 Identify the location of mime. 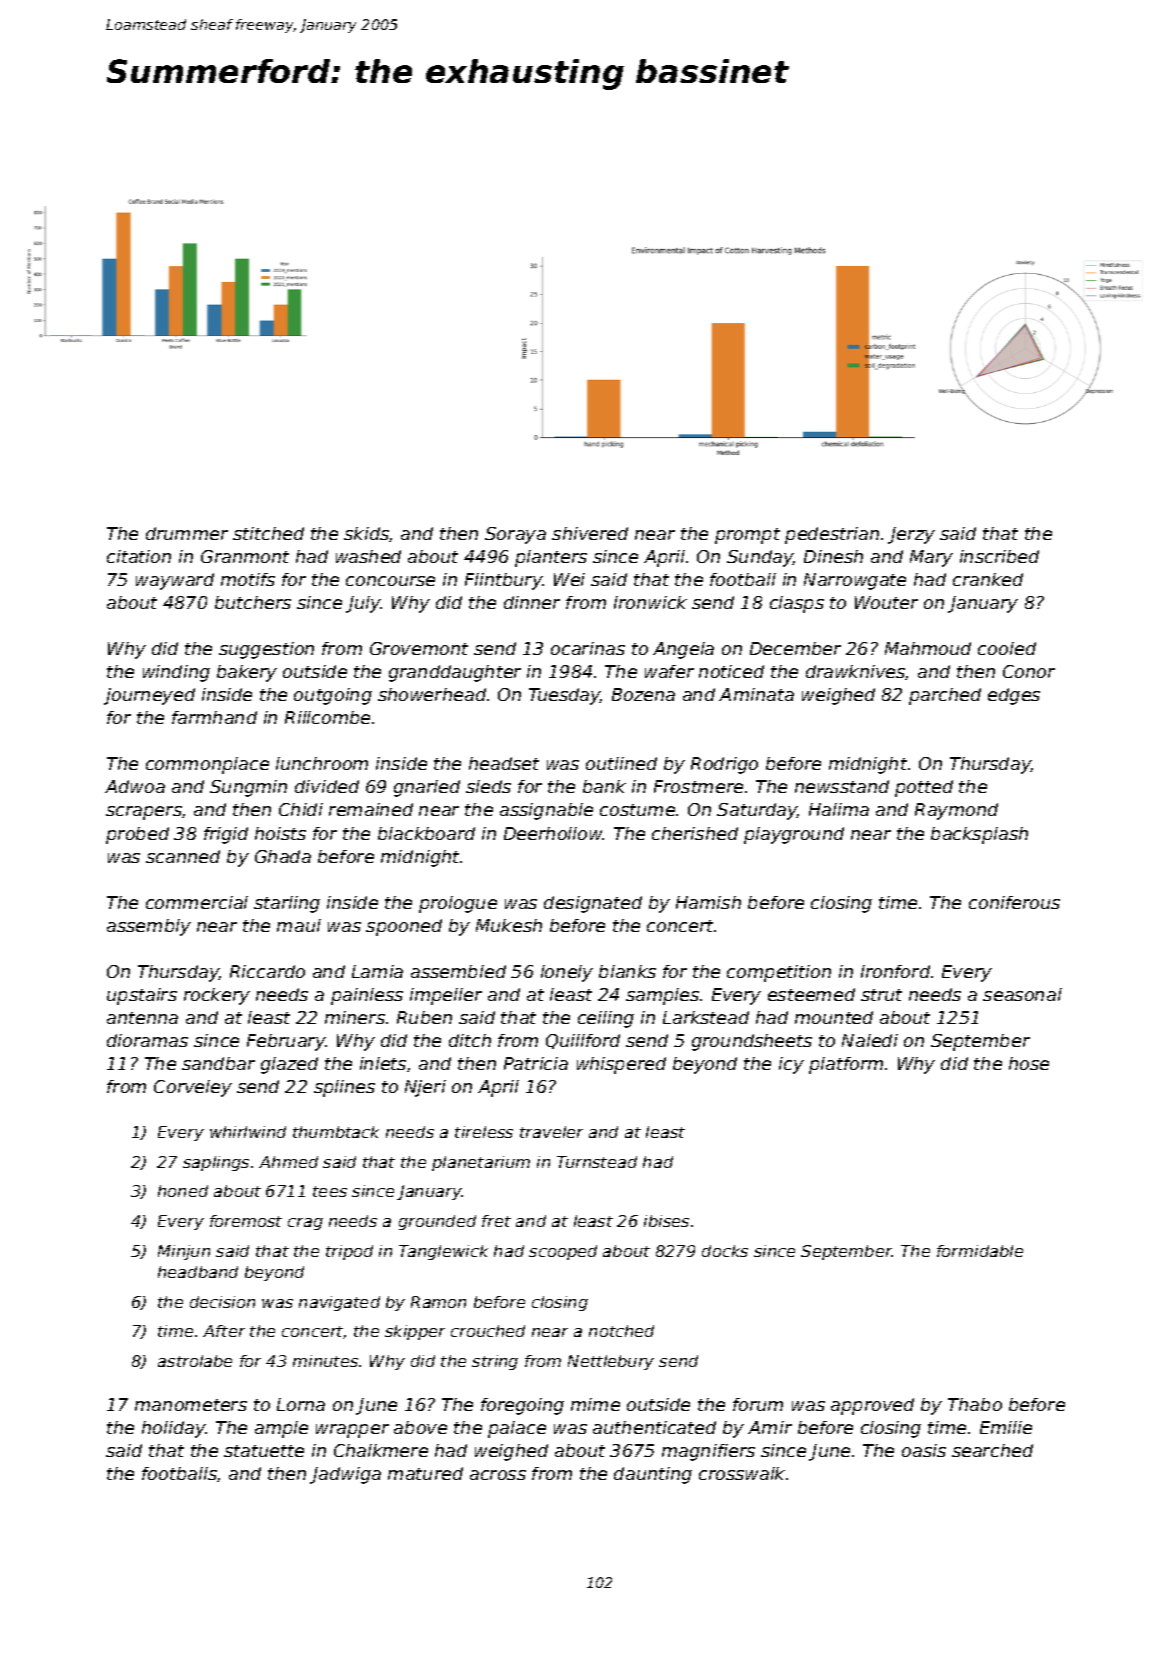
(595, 1404).
